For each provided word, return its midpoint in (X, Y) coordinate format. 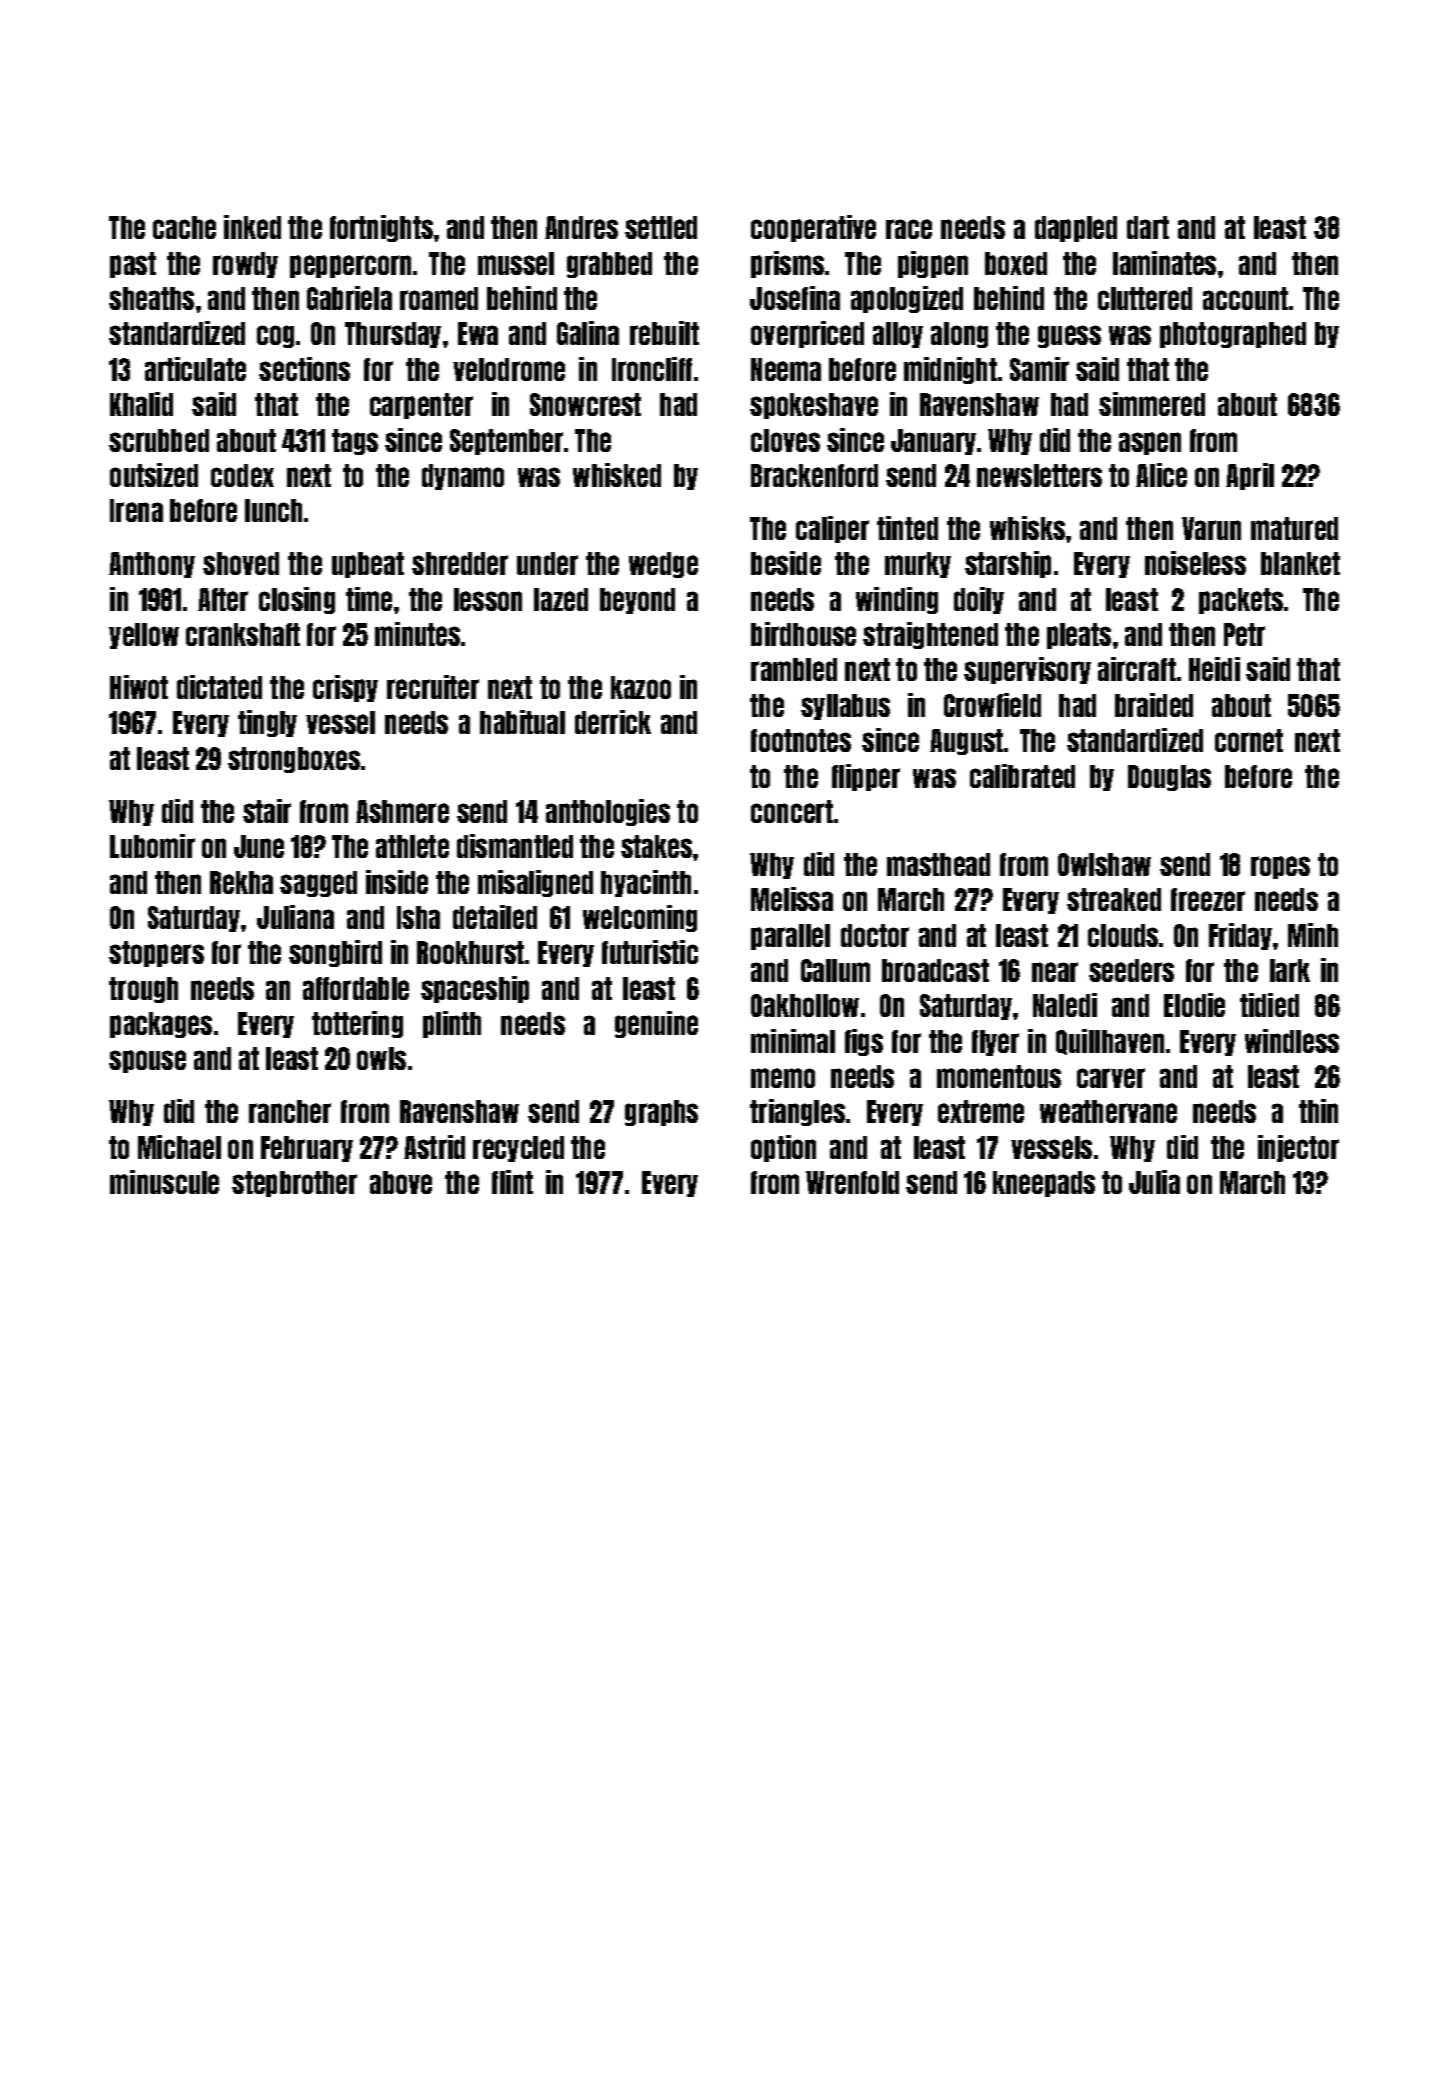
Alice (1161, 475)
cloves (785, 440)
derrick (613, 722)
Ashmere (402, 811)
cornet (1249, 740)
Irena (136, 510)
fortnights (381, 228)
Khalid (141, 404)
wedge (663, 565)
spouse (147, 1061)
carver (1111, 1078)
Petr (1244, 634)
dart (1148, 227)
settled (661, 227)
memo (783, 1078)
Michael (179, 1147)
